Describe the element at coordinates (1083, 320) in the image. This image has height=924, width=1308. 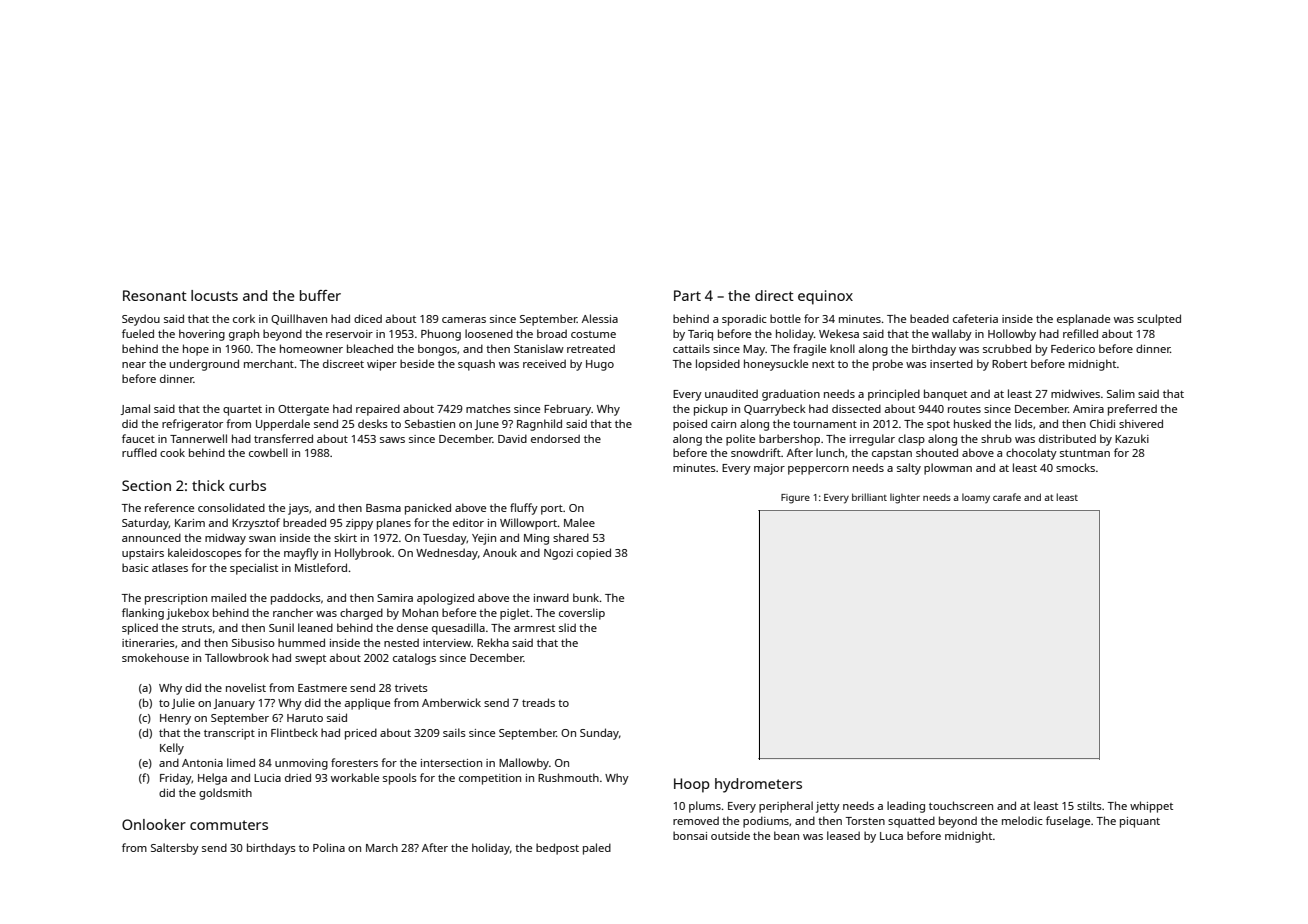
I see `esplanade` at that location.
